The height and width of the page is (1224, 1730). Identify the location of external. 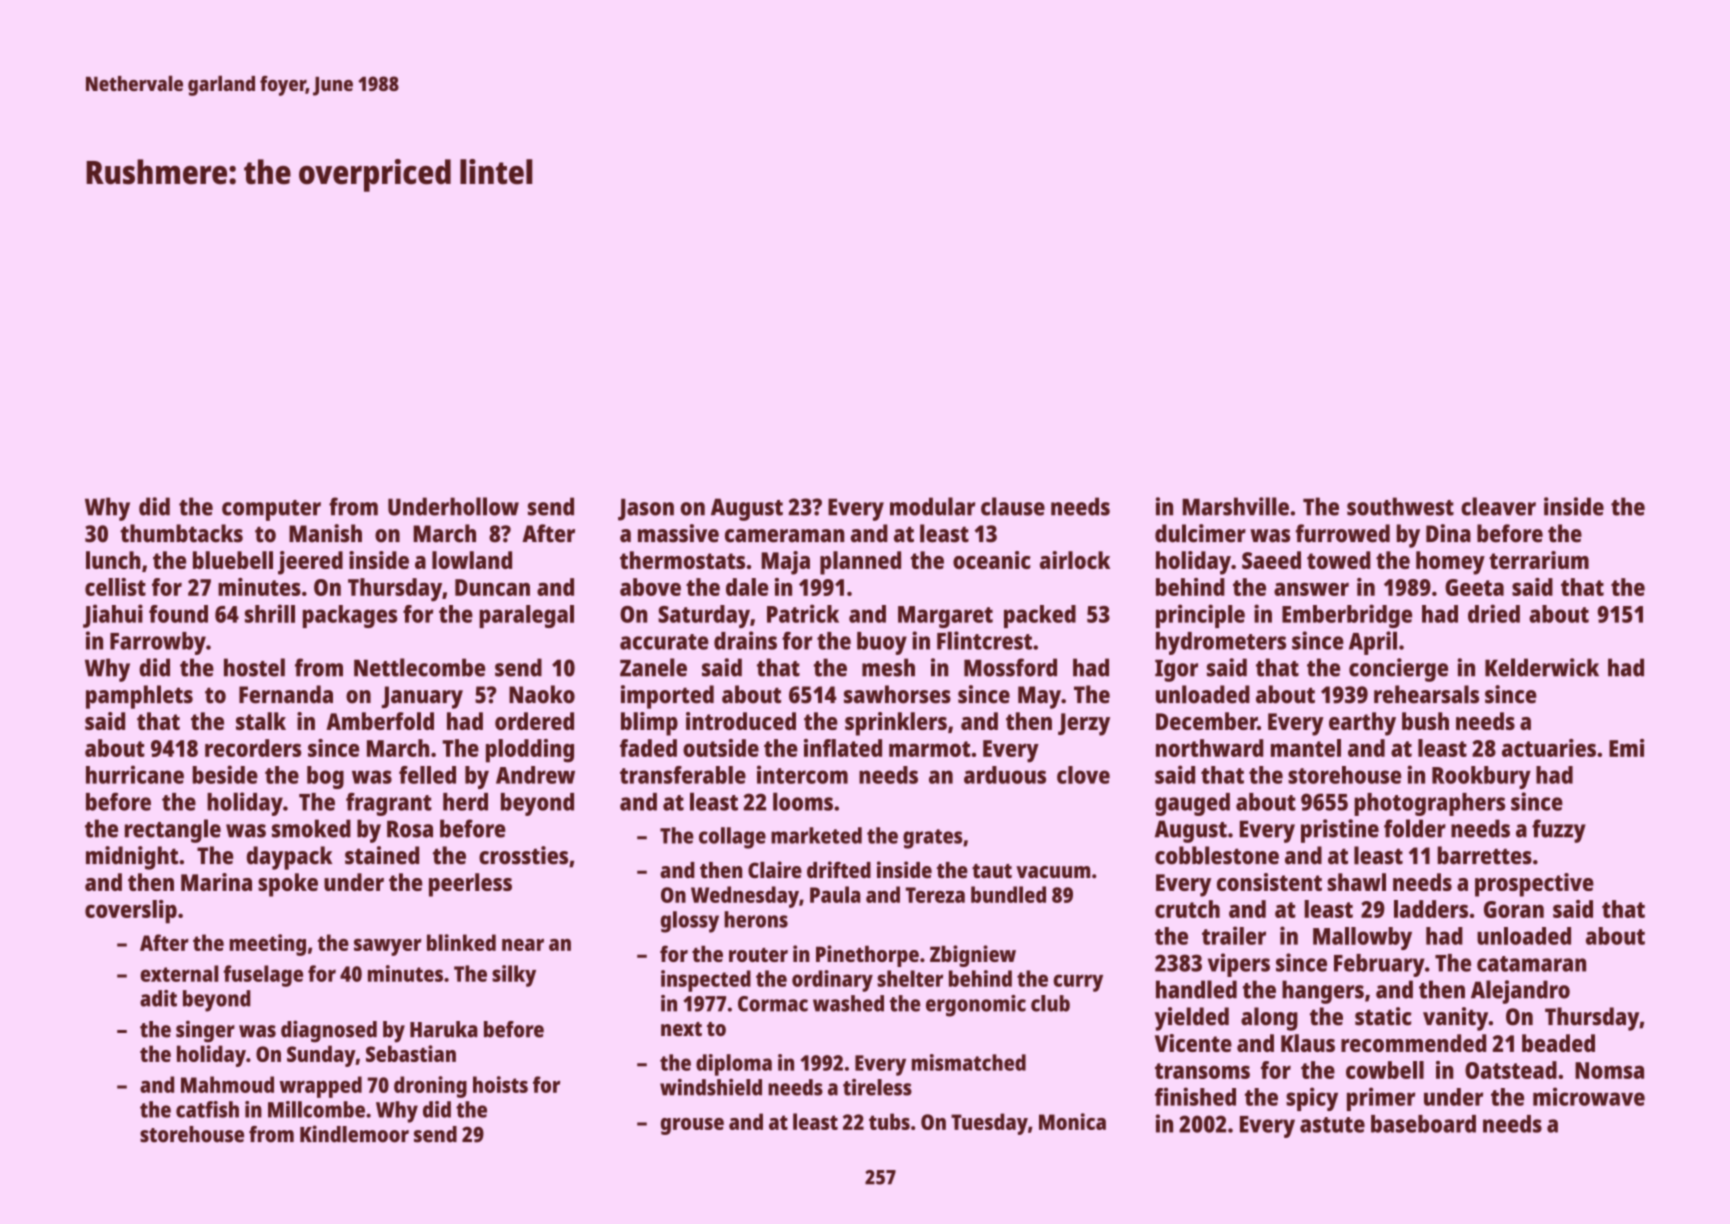
(179, 973).
